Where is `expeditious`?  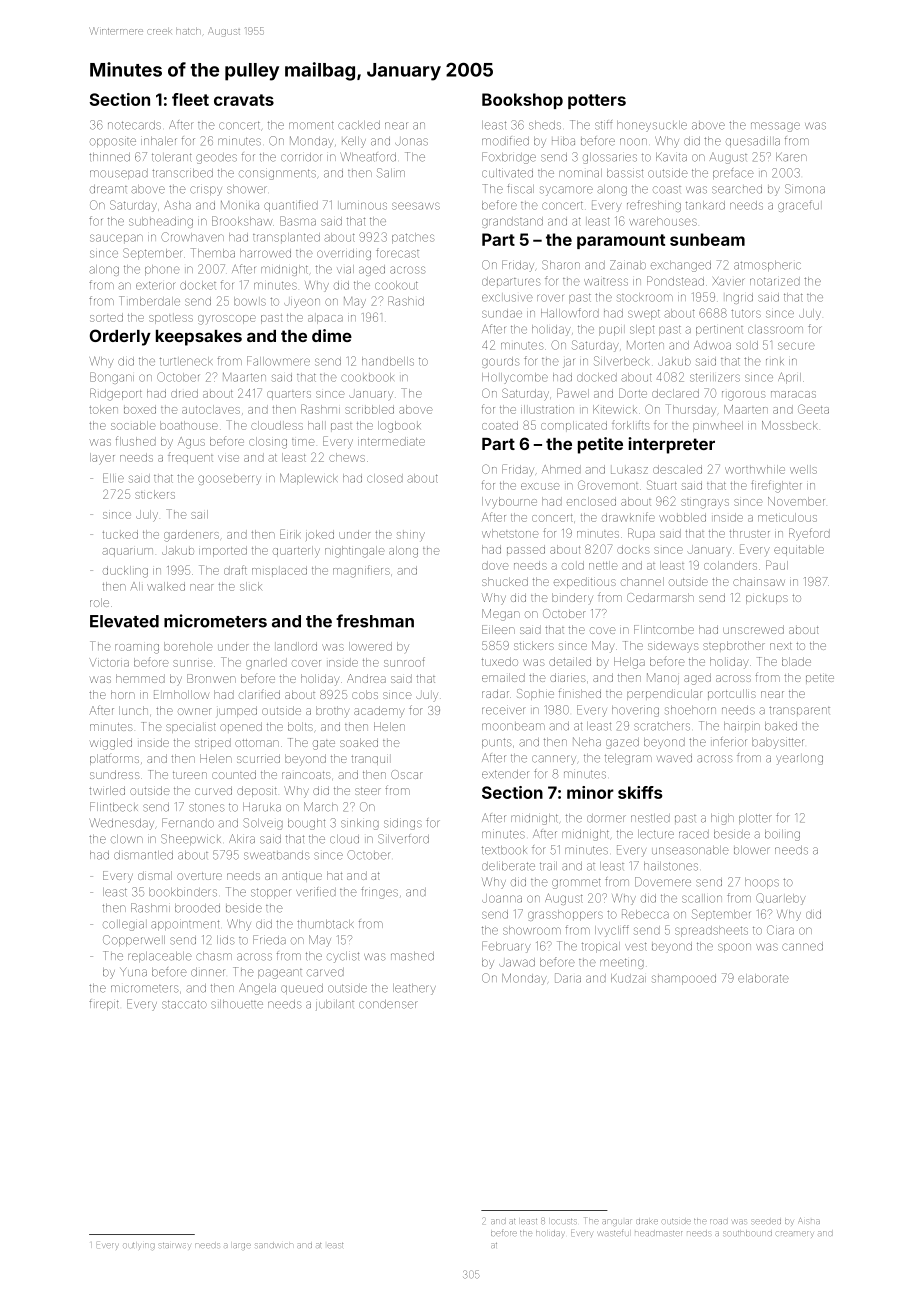 expeditious is located at coordinates (585, 582).
